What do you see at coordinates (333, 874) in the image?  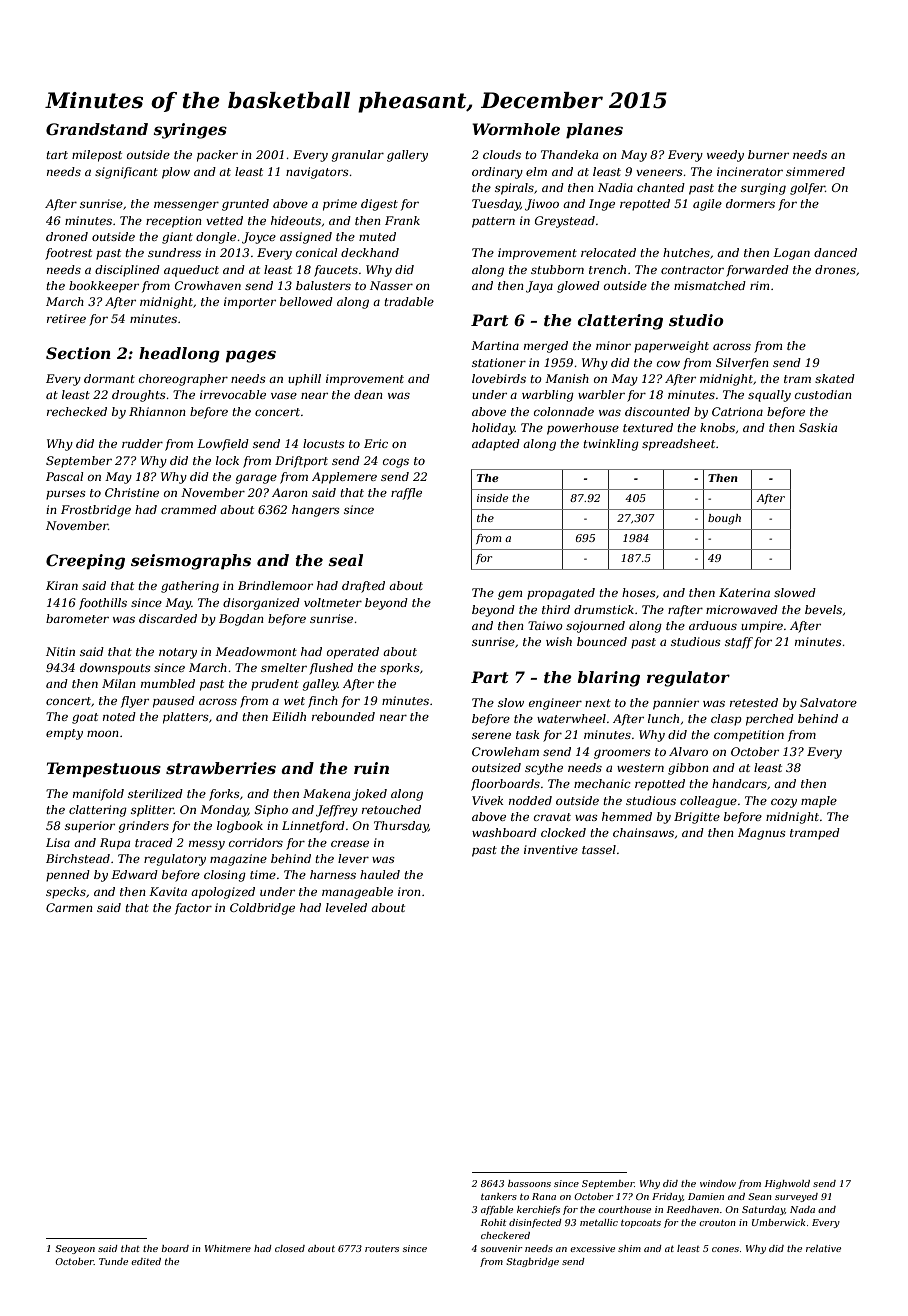 I see `harness` at bounding box center [333, 874].
